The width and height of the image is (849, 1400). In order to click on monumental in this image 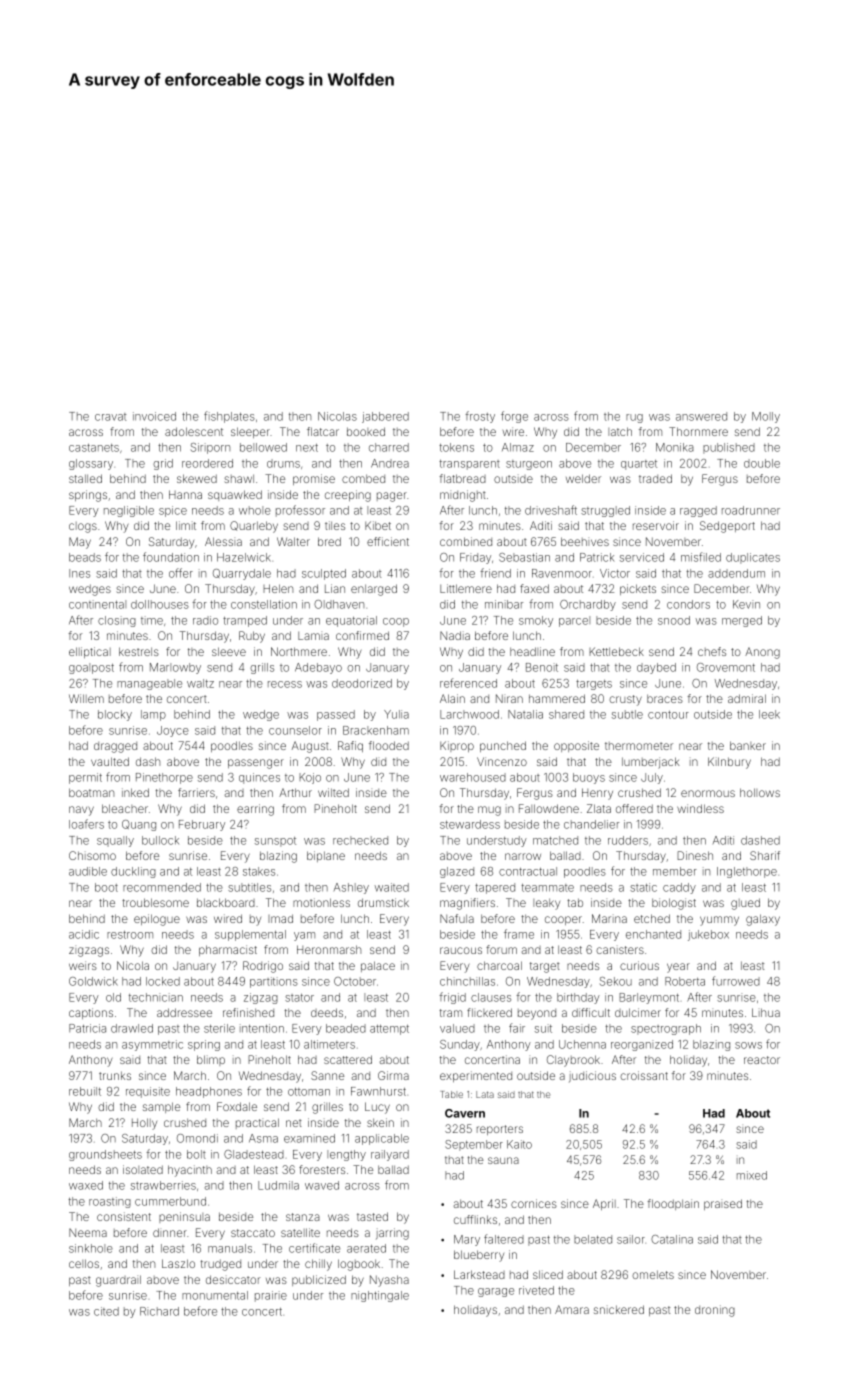, I will do `click(215, 1295)`.
